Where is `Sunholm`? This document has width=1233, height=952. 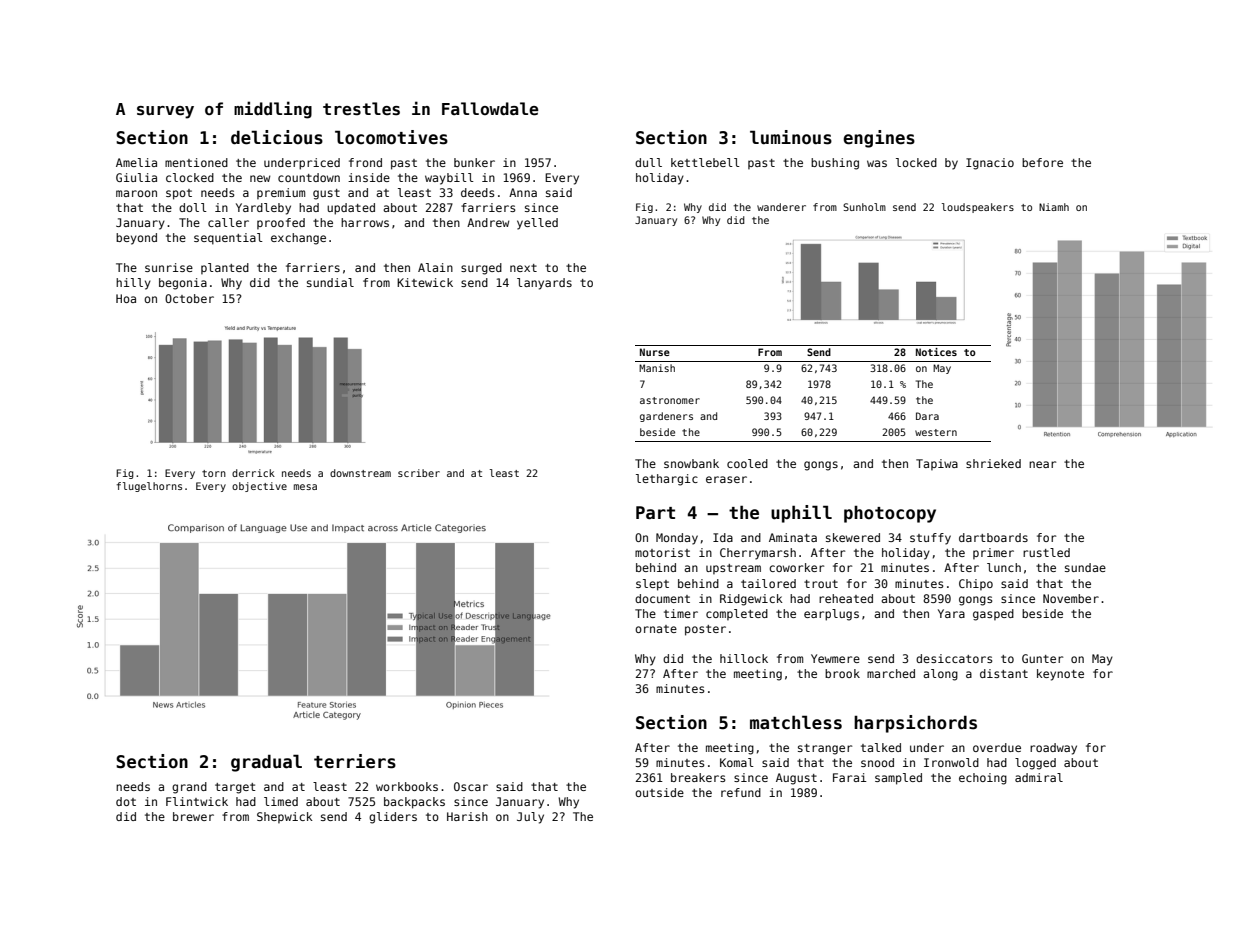
Sunholm is located at coordinates (864, 207).
